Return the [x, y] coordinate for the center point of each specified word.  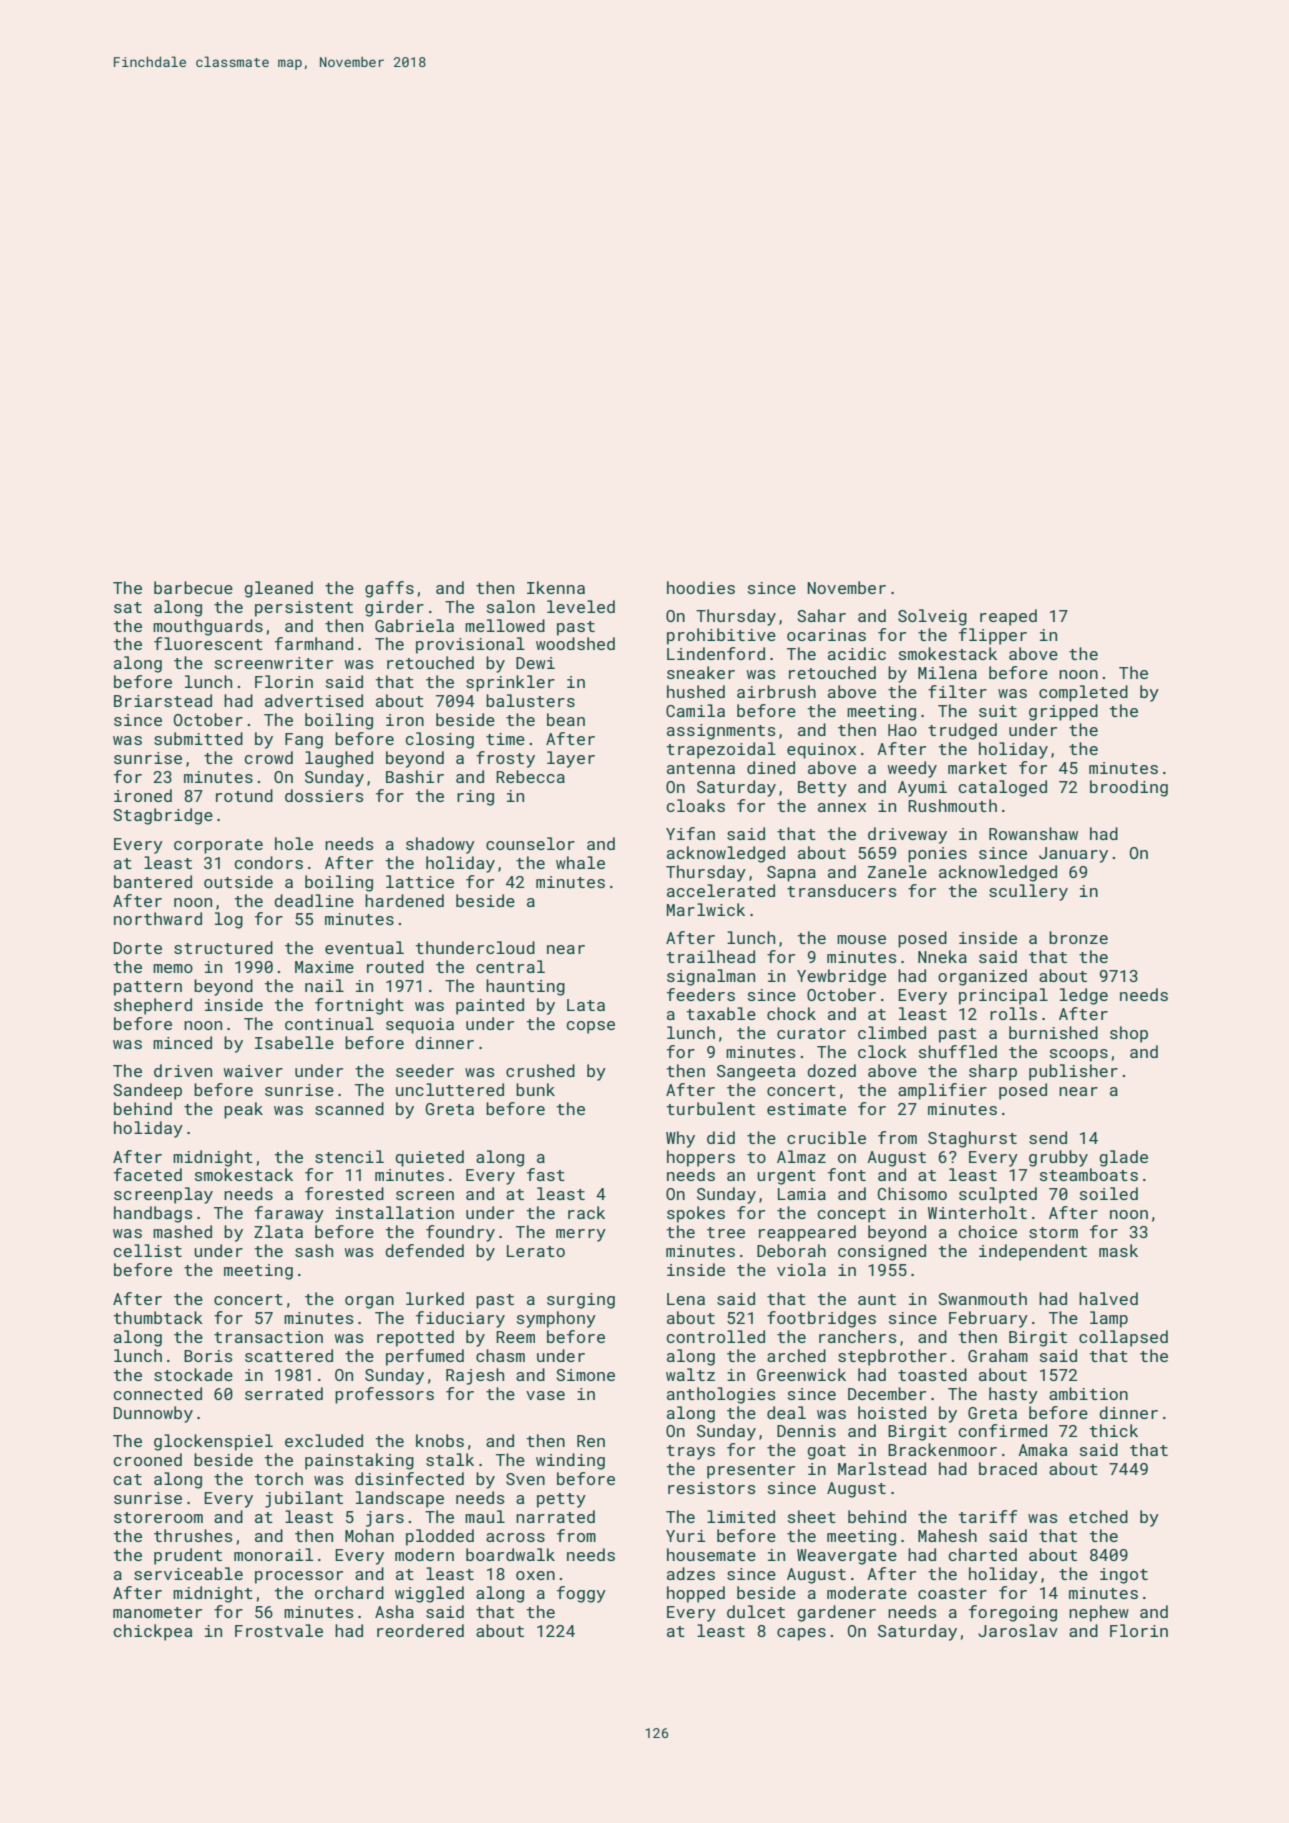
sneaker [701, 672]
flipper [993, 636]
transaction [268, 1337]
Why [680, 1139]
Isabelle [294, 1042]
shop [1129, 1034]
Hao [902, 730]
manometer [157, 1612]
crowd [268, 757]
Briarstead [163, 700]
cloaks [695, 805]
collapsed [1123, 1338]
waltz [690, 1374]
